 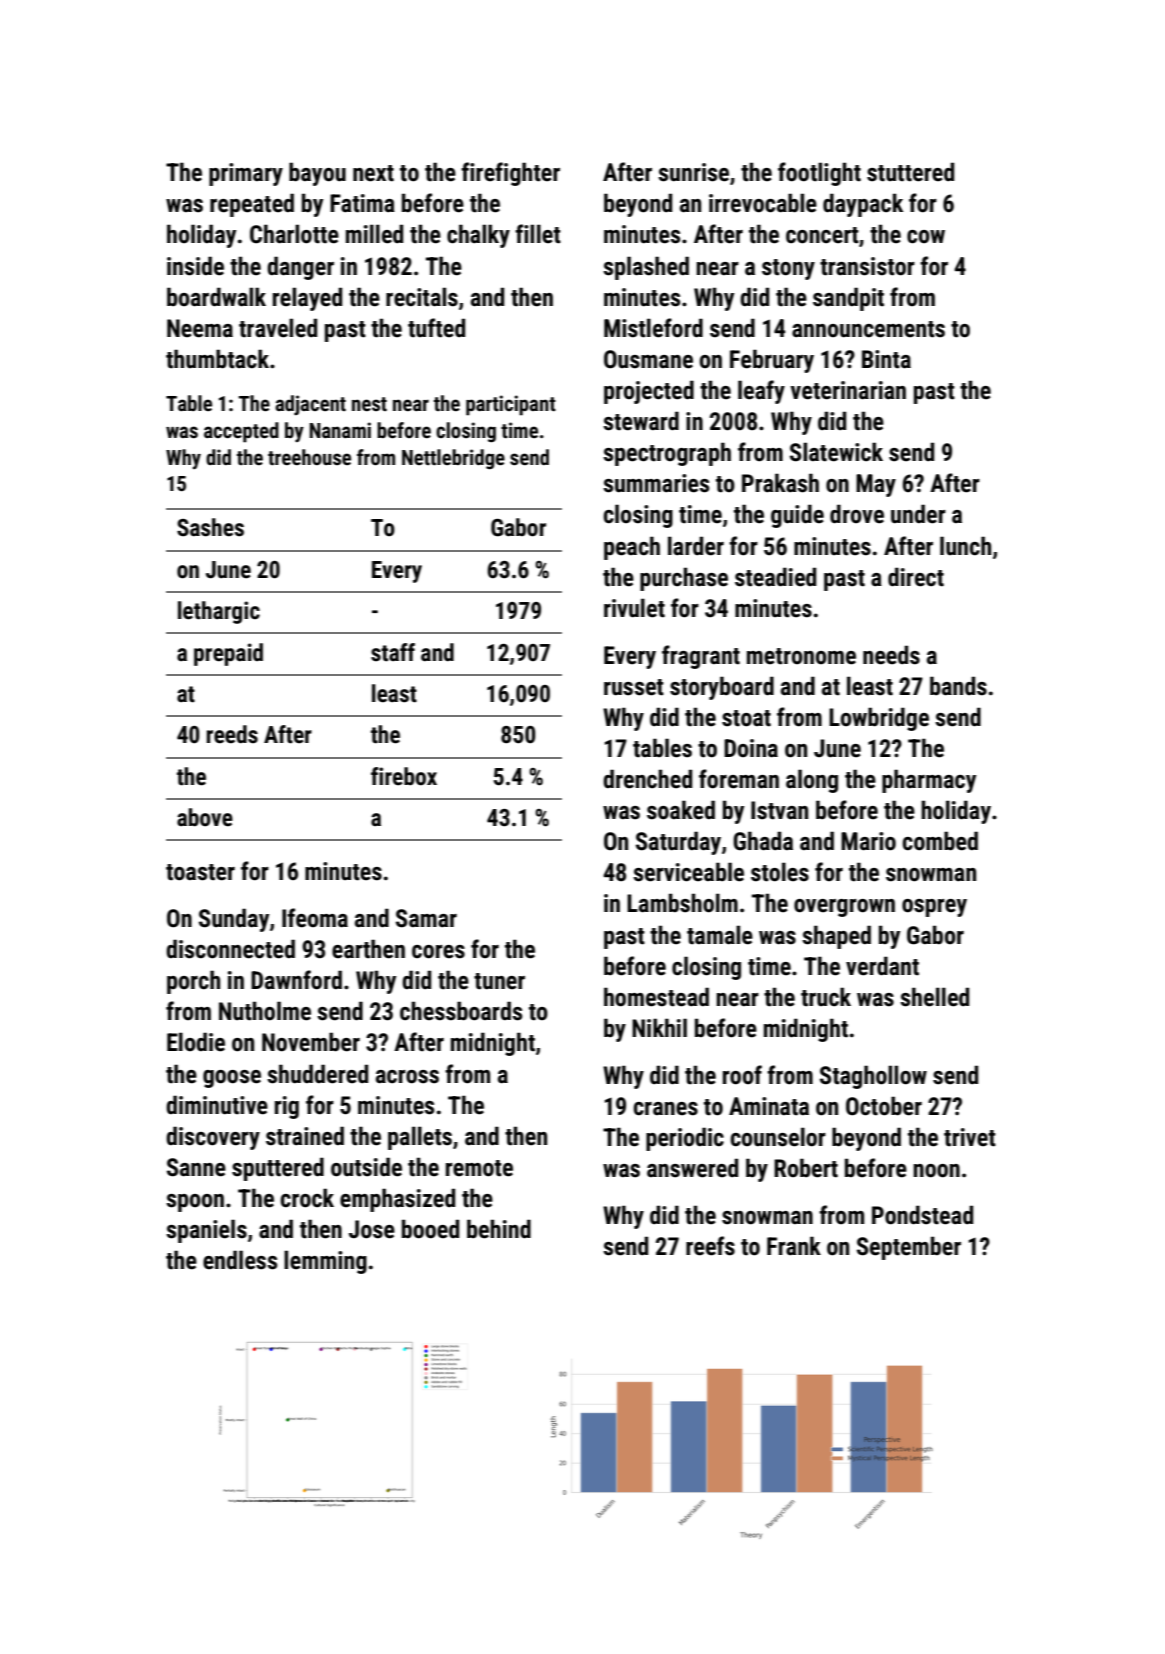 What do you see at coordinates (340, 430) in the page?
I see `Nanami` at bounding box center [340, 430].
